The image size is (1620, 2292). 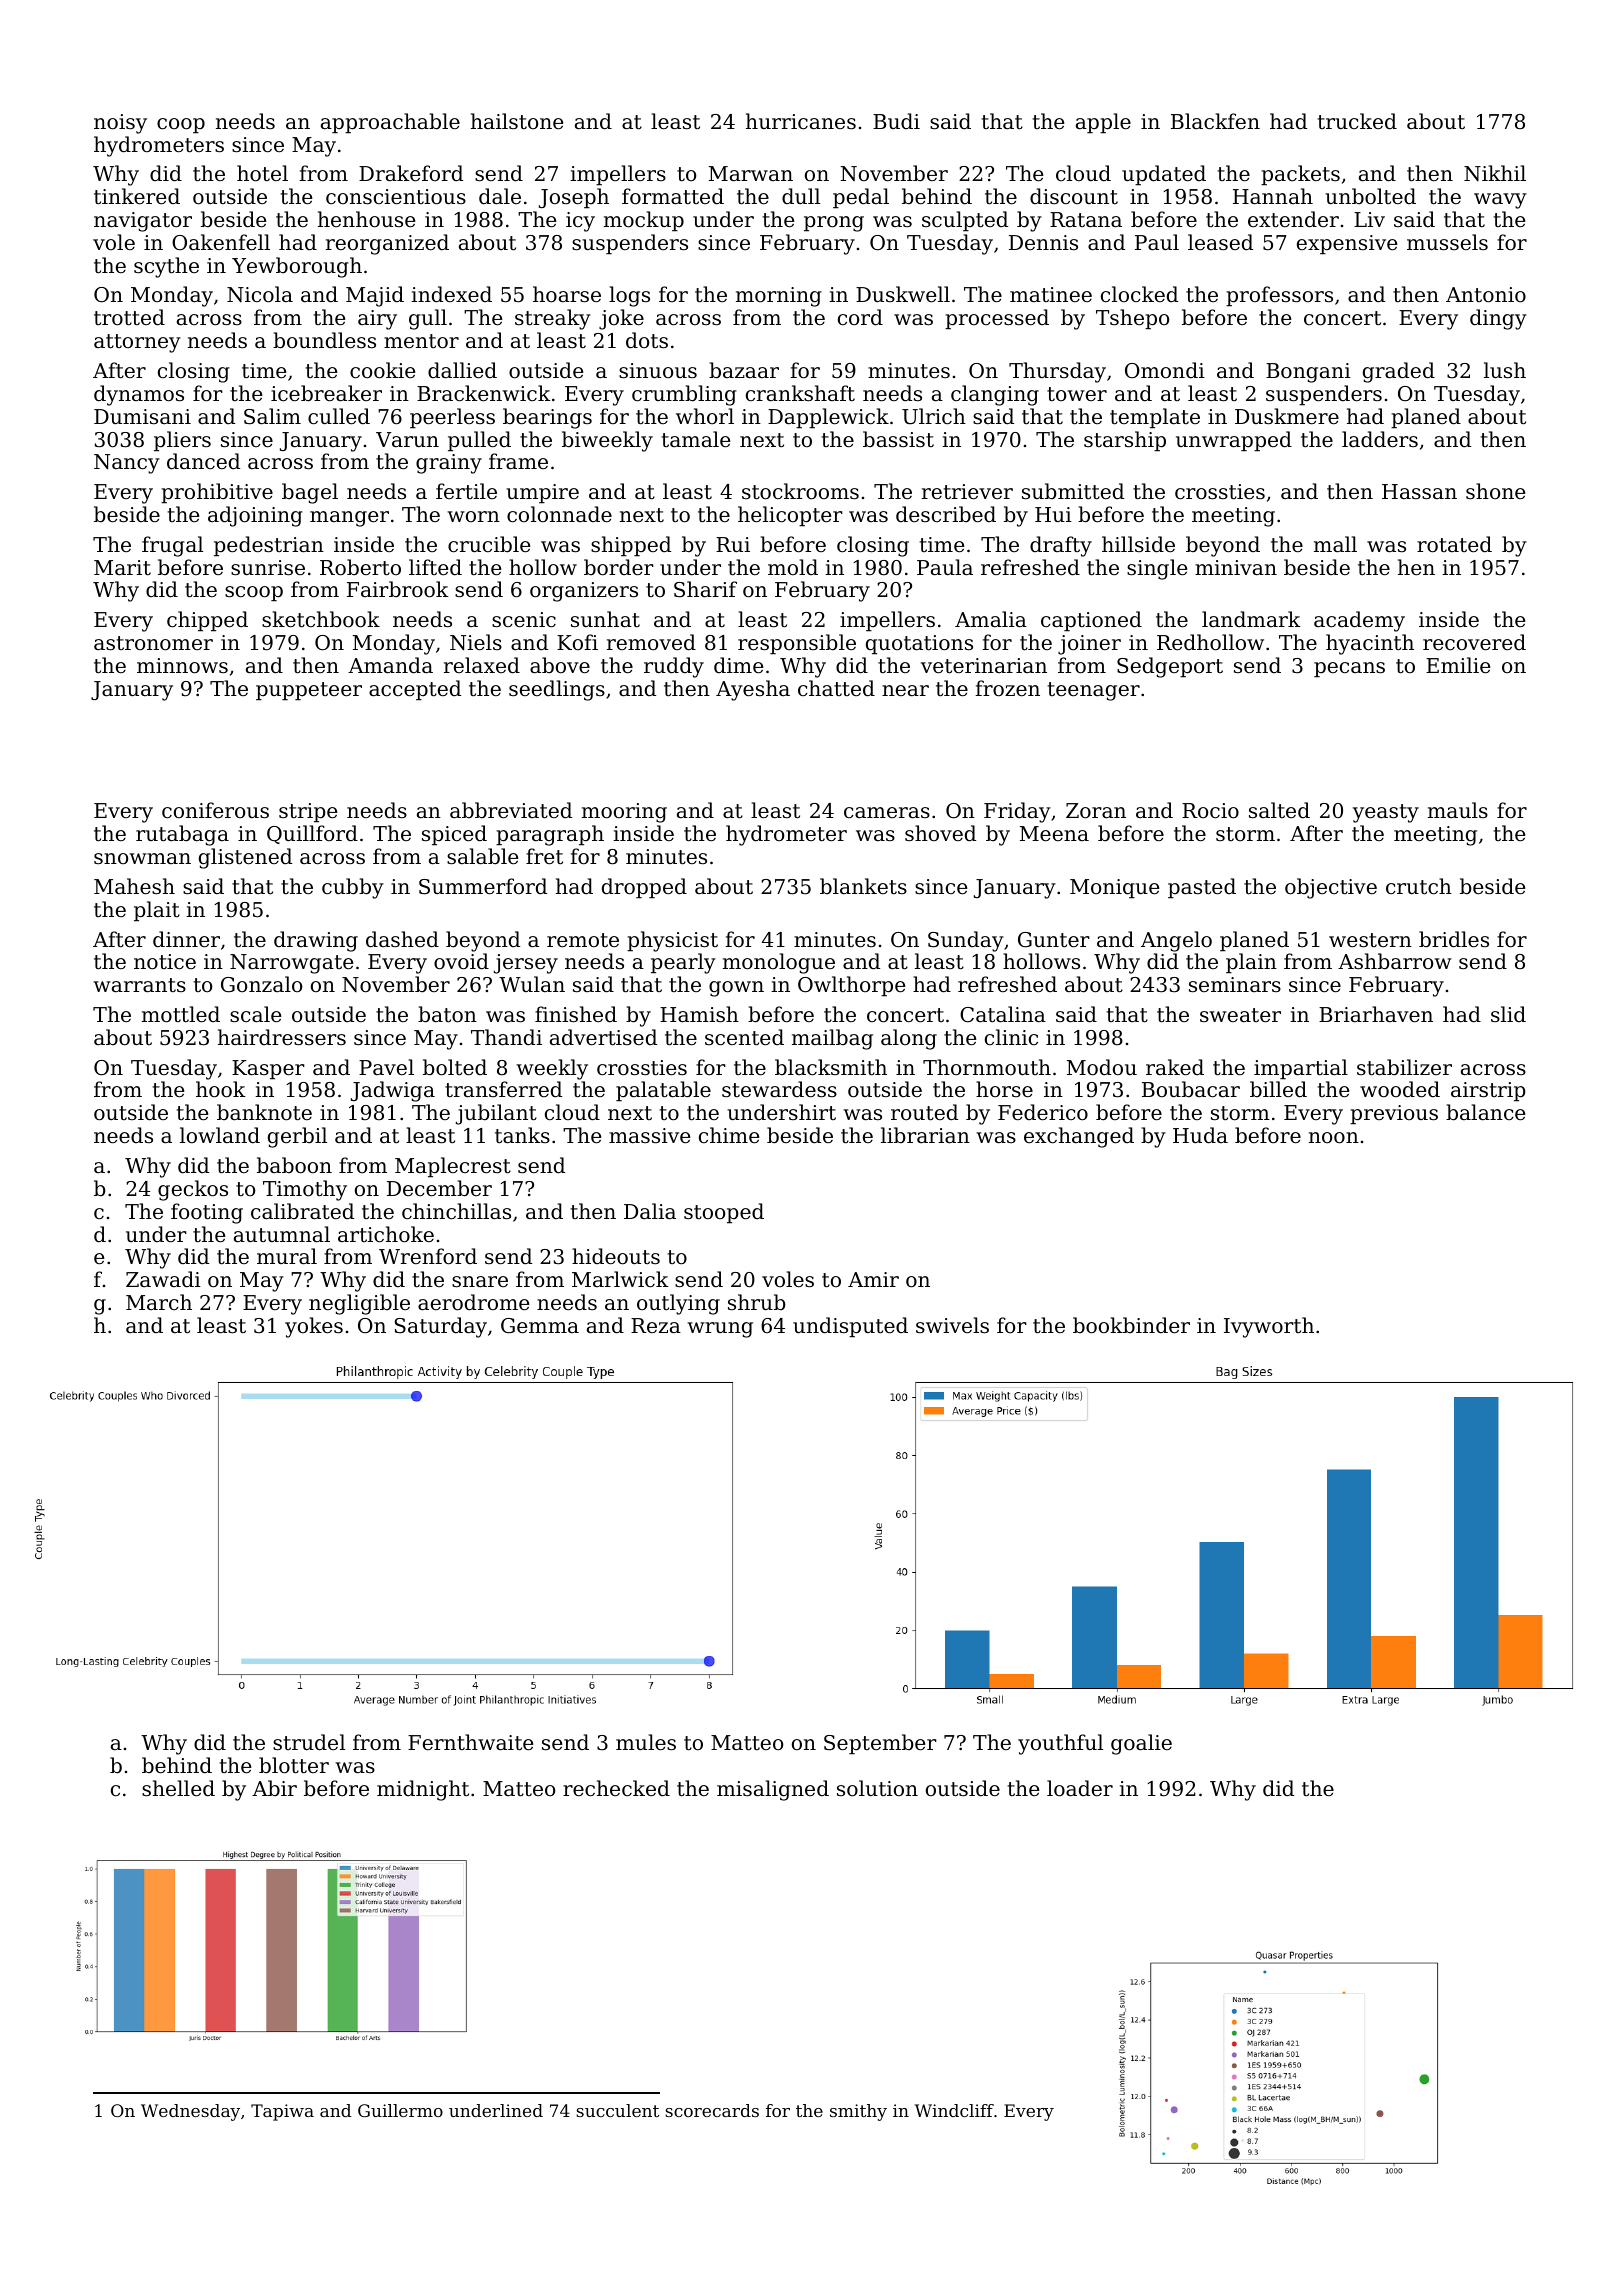 What do you see at coordinates (1369, 219) in the screenshot?
I see `Liv` at bounding box center [1369, 219].
